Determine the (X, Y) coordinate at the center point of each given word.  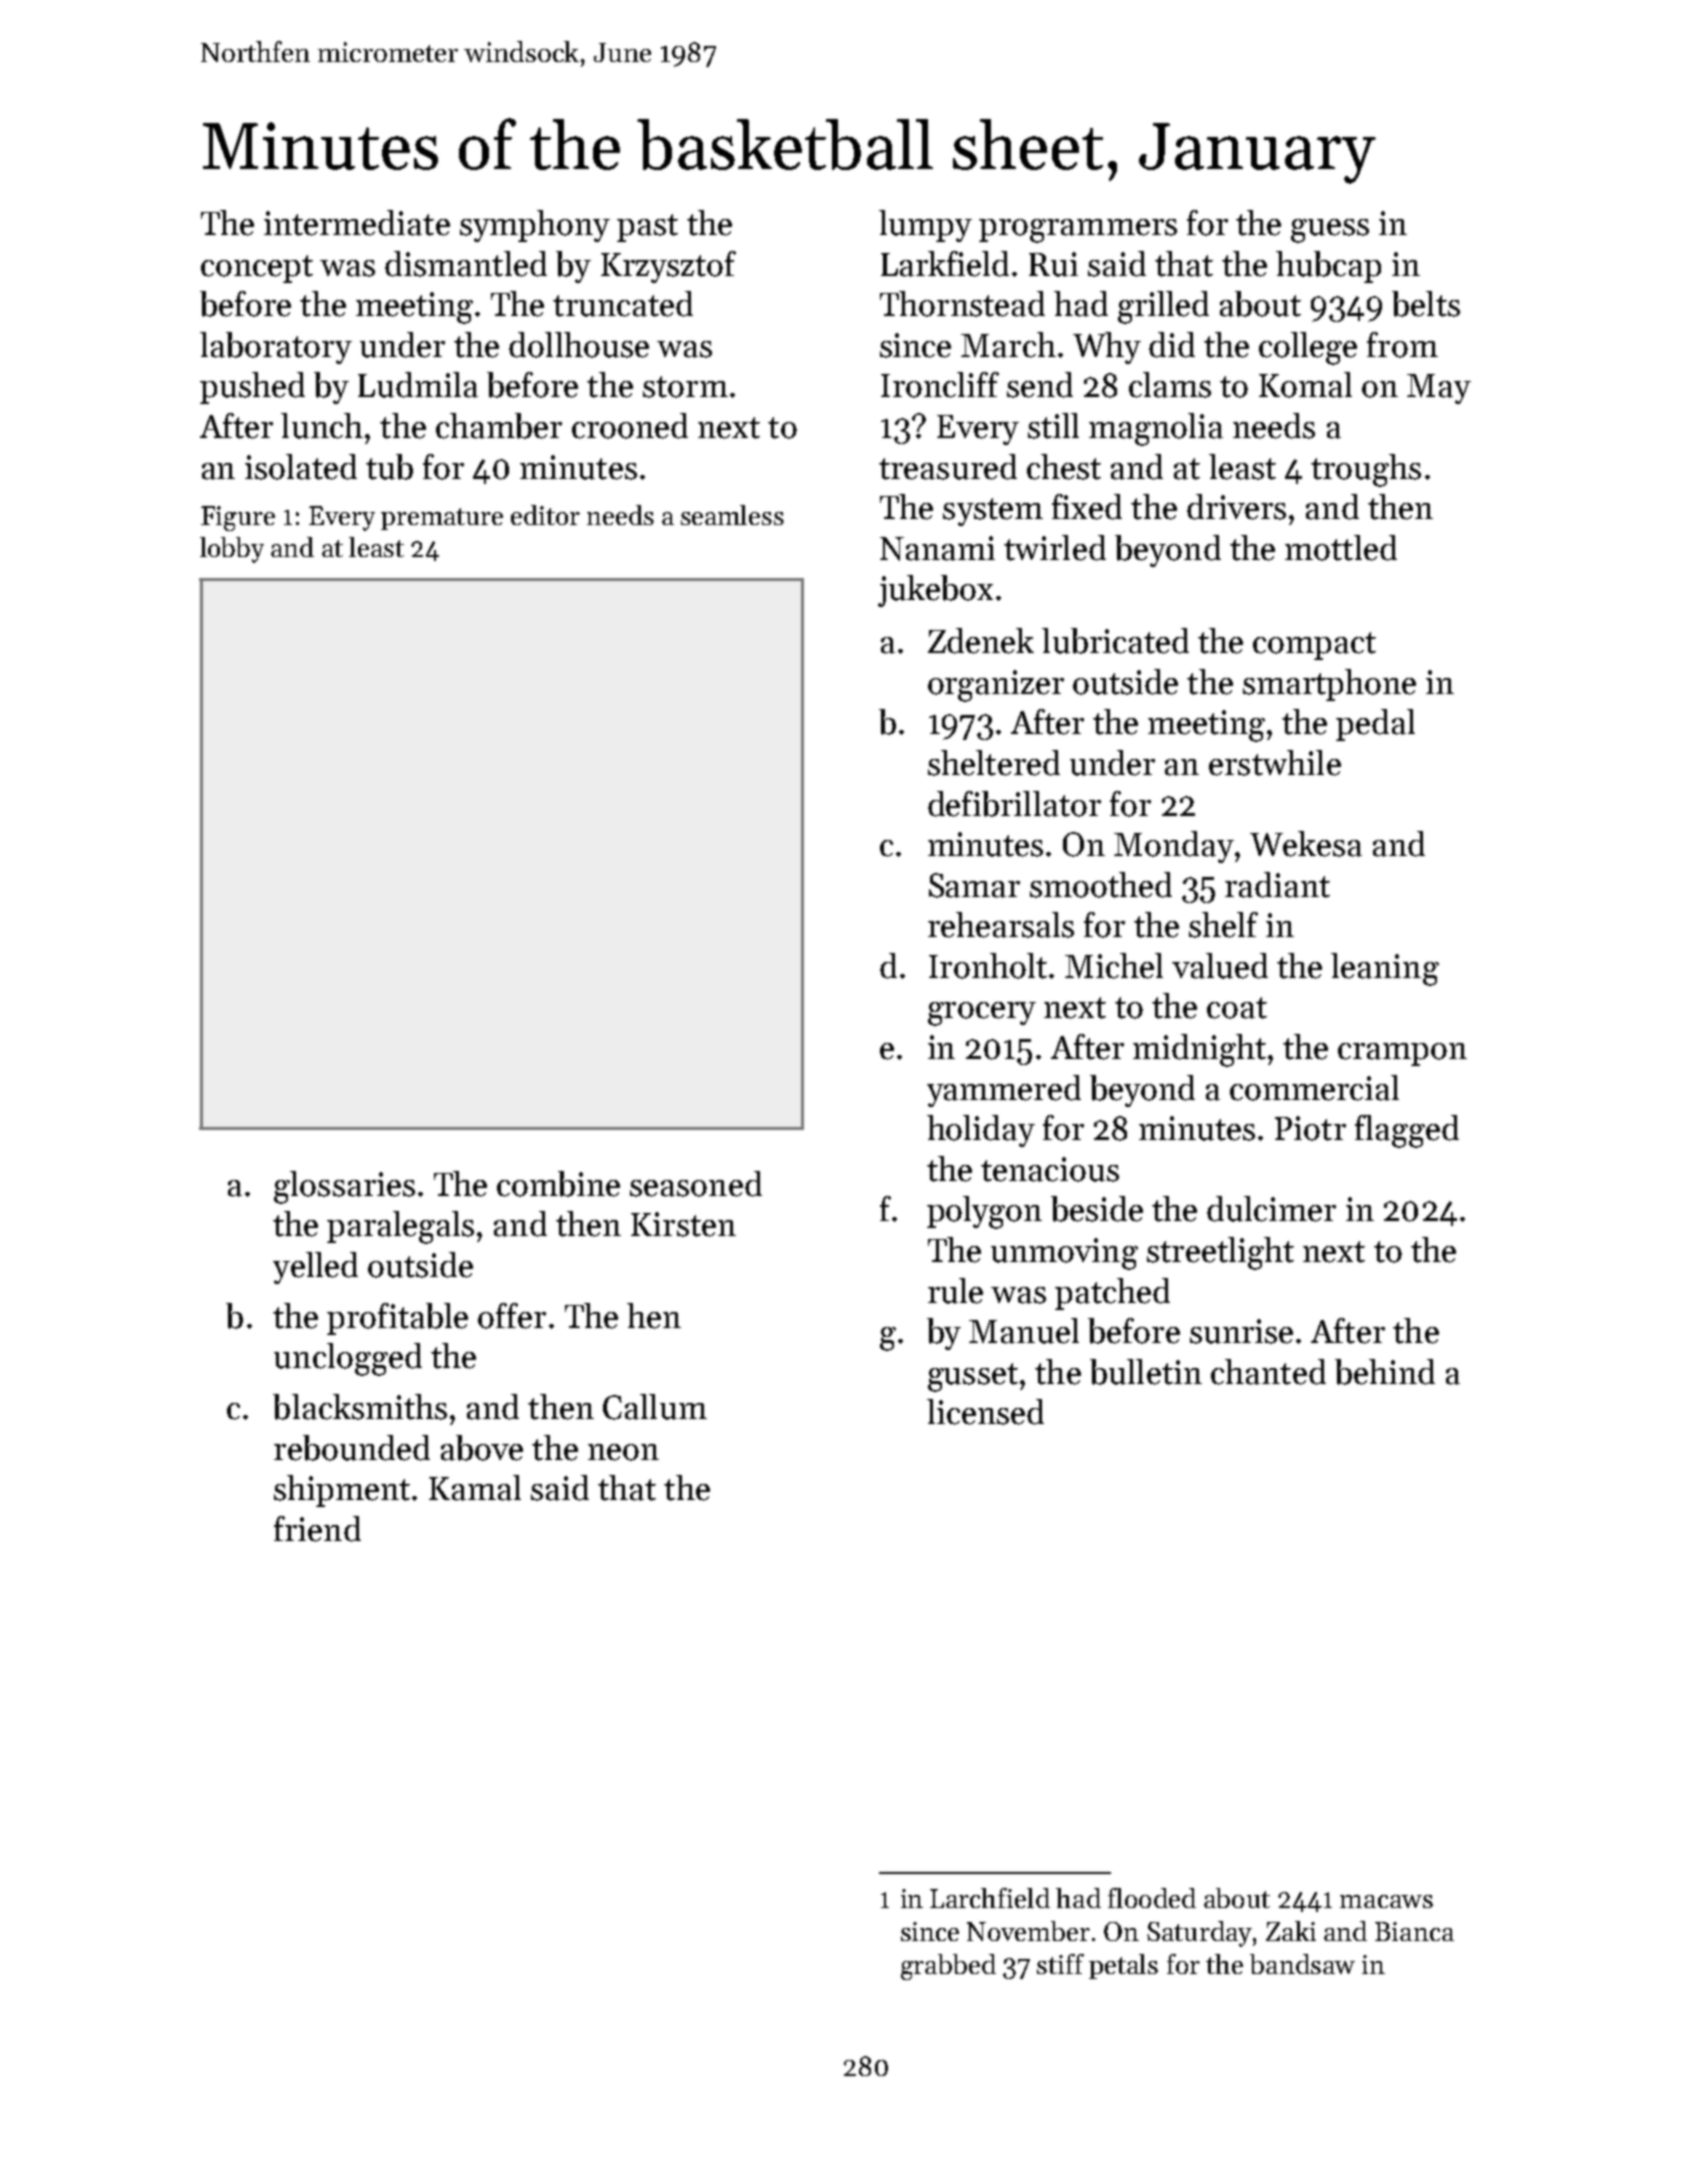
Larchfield (990, 1898)
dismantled (466, 264)
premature (442, 519)
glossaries (344, 1187)
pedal (1375, 725)
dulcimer (1271, 1209)
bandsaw (1302, 1964)
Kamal (475, 1488)
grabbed (948, 1967)
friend (317, 1529)
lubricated (1115, 641)
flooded (1152, 1898)
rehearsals (1001, 925)
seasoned (696, 1184)
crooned (630, 426)
